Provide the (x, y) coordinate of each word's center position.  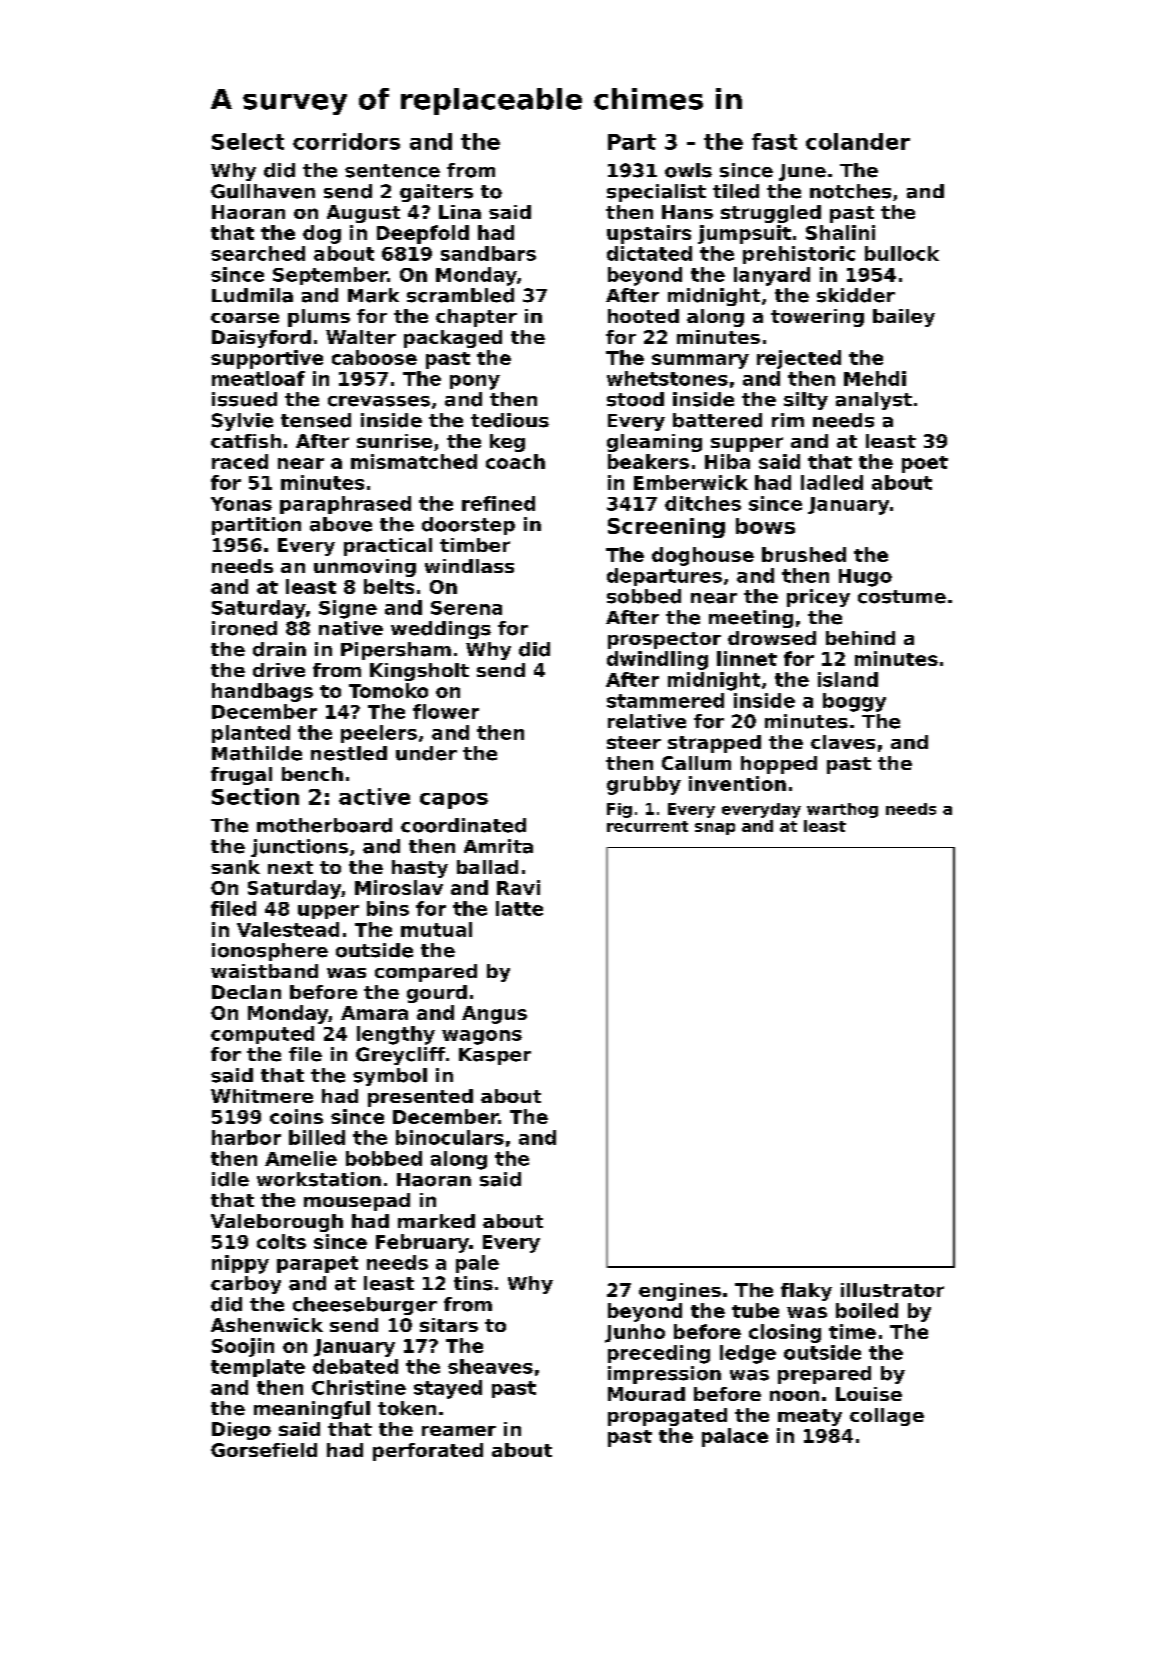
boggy (854, 702)
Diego (241, 1431)
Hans (687, 212)
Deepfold (423, 234)
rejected (799, 359)
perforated (428, 1452)
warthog (842, 810)
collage (887, 1417)
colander (858, 141)
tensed (316, 420)
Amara (374, 1013)
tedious (510, 420)
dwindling (657, 660)
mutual (436, 929)
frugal (241, 776)
